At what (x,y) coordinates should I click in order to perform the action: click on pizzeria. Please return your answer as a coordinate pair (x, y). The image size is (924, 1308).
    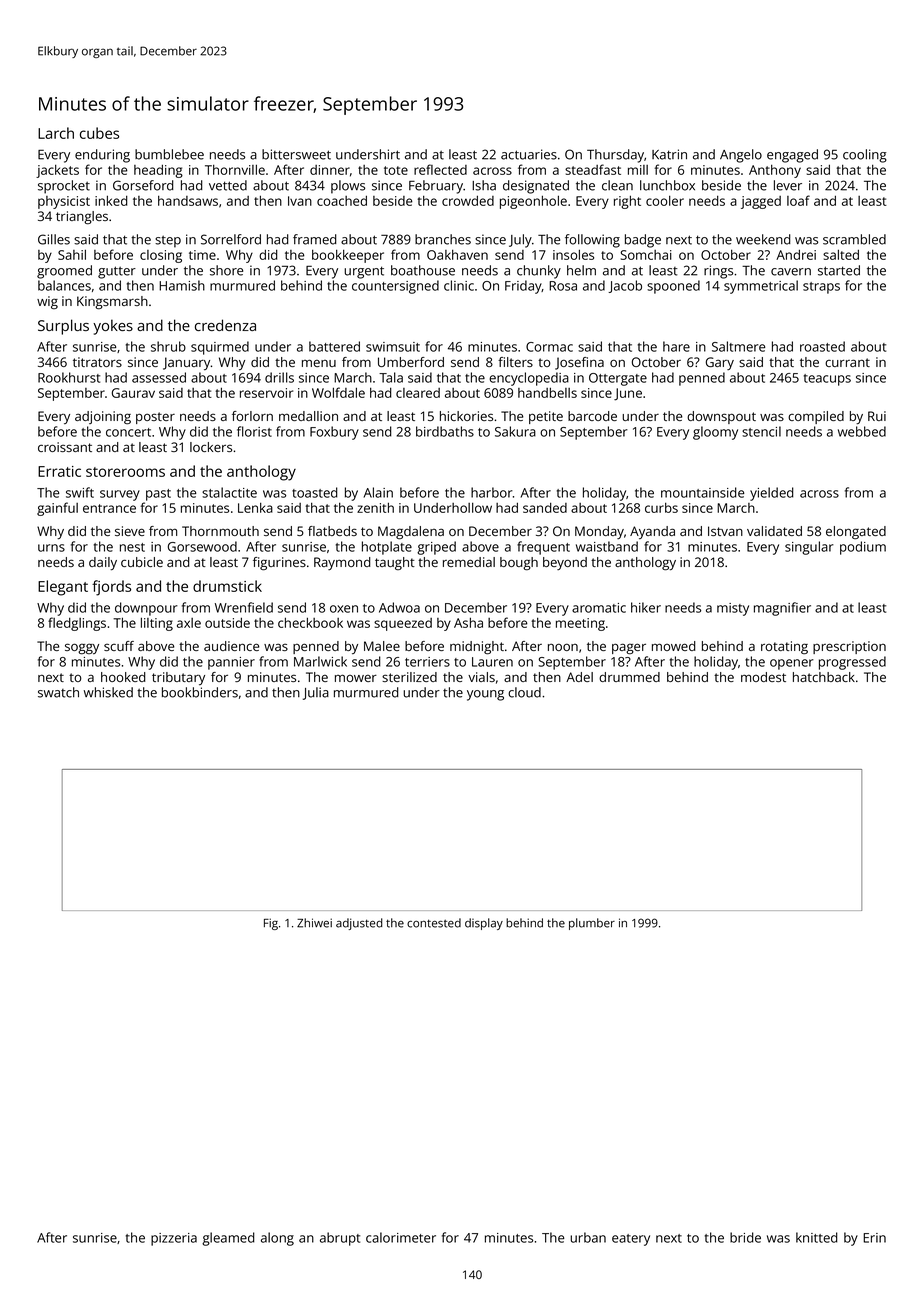
    Looking at the image, I should click on (174, 1239).
